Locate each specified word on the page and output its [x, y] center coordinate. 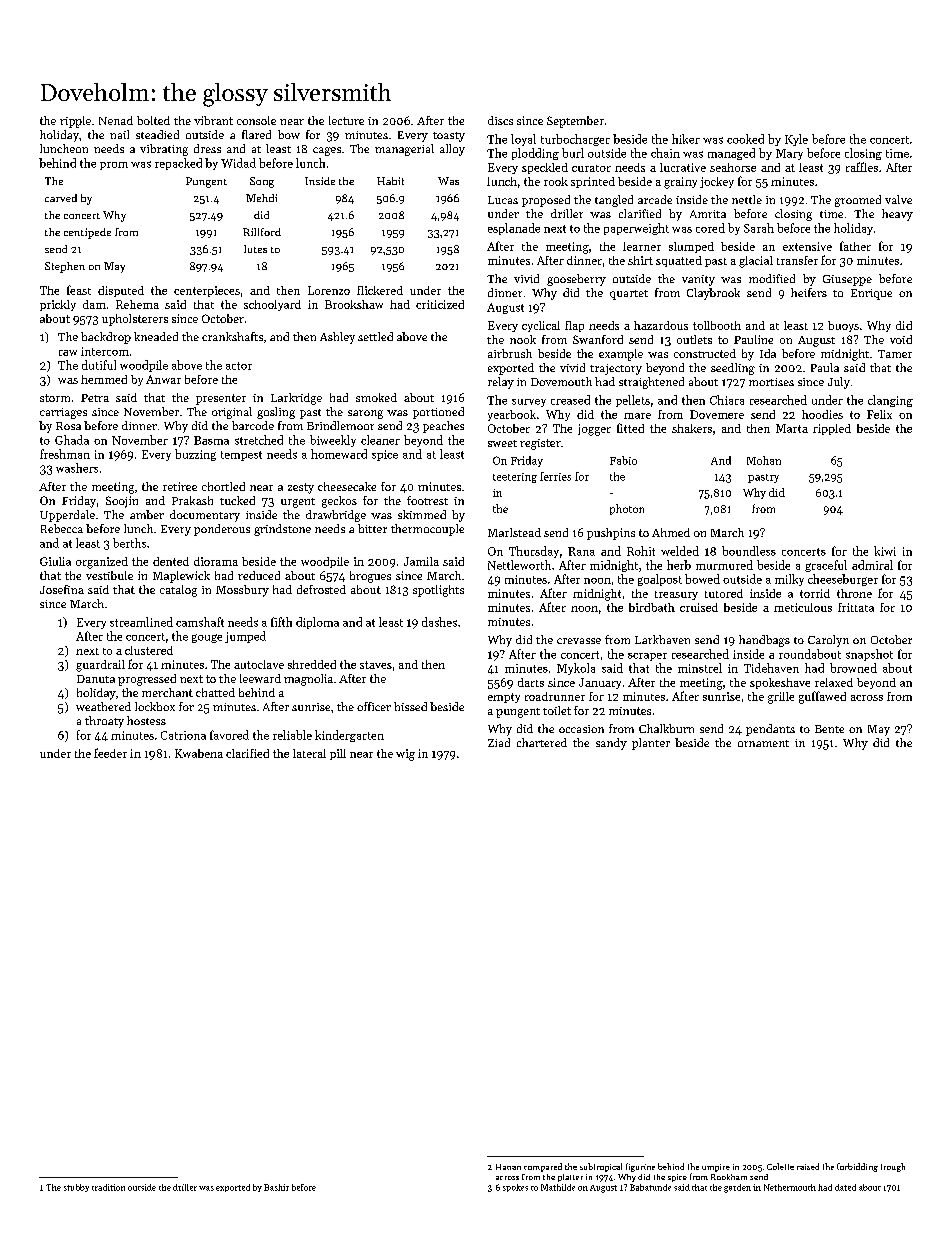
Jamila [421, 561]
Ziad [499, 742]
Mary [789, 154]
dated [845, 1187]
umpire [716, 1168]
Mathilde [558, 1187]
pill [338, 754]
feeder [110, 753]
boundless [749, 551]
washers [77, 468]
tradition [108, 1187]
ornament [763, 743]
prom [114, 166]
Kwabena [199, 753]
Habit [390, 181]
